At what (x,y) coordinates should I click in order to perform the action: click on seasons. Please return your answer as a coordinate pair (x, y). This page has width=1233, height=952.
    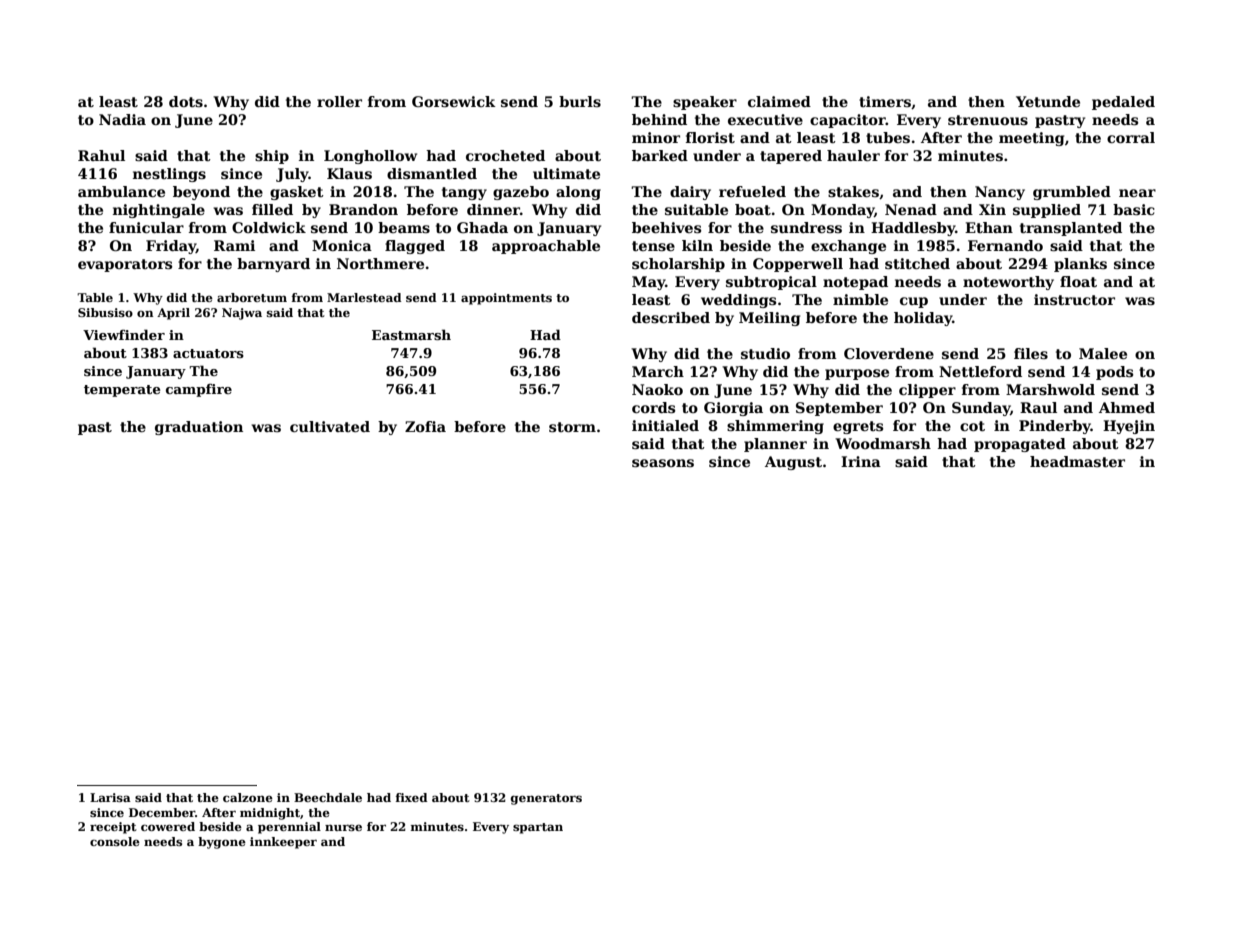
    Looking at the image, I should click on (663, 463).
